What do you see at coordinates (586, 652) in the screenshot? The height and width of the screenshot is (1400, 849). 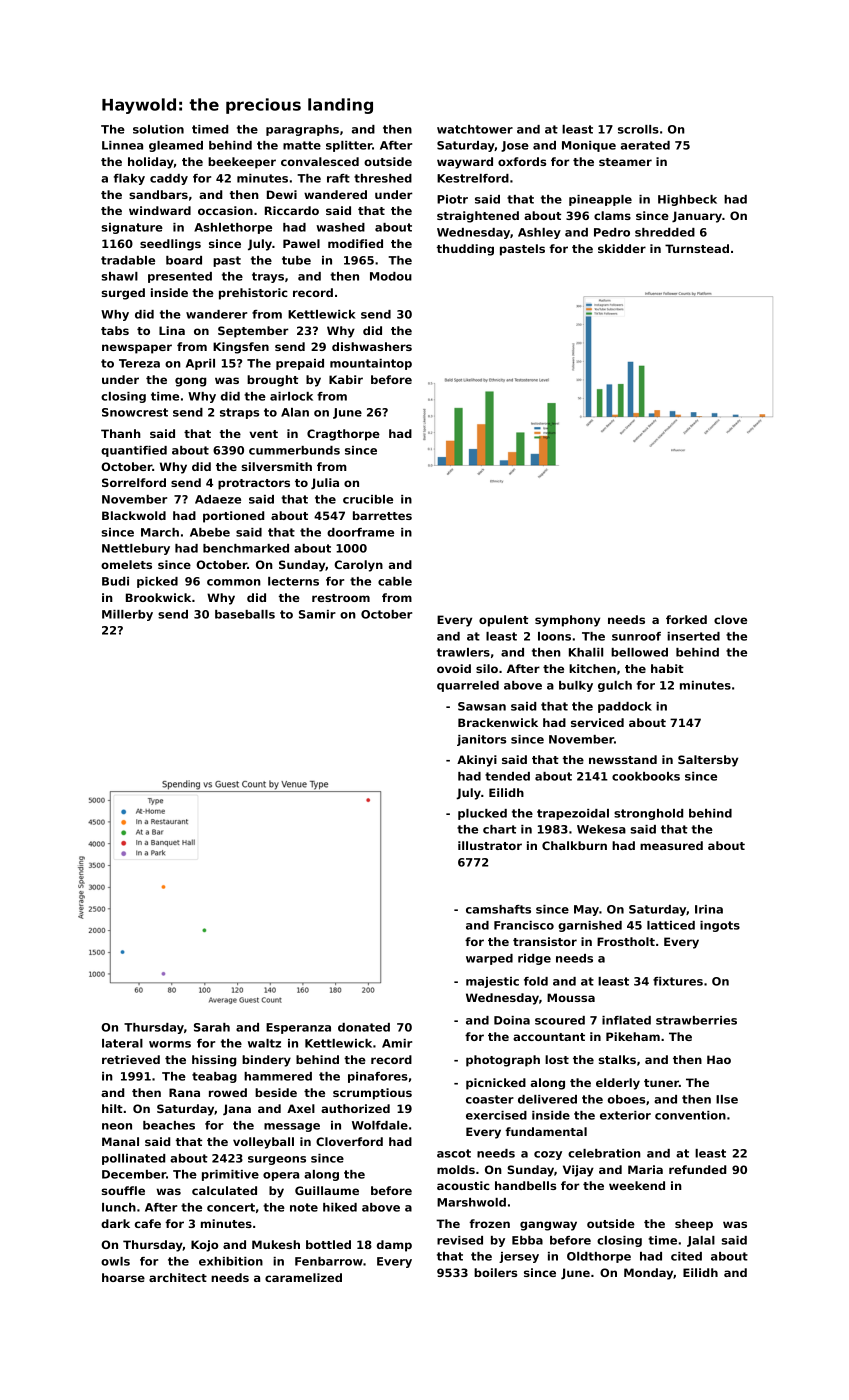 I see `Khalil` at bounding box center [586, 652].
